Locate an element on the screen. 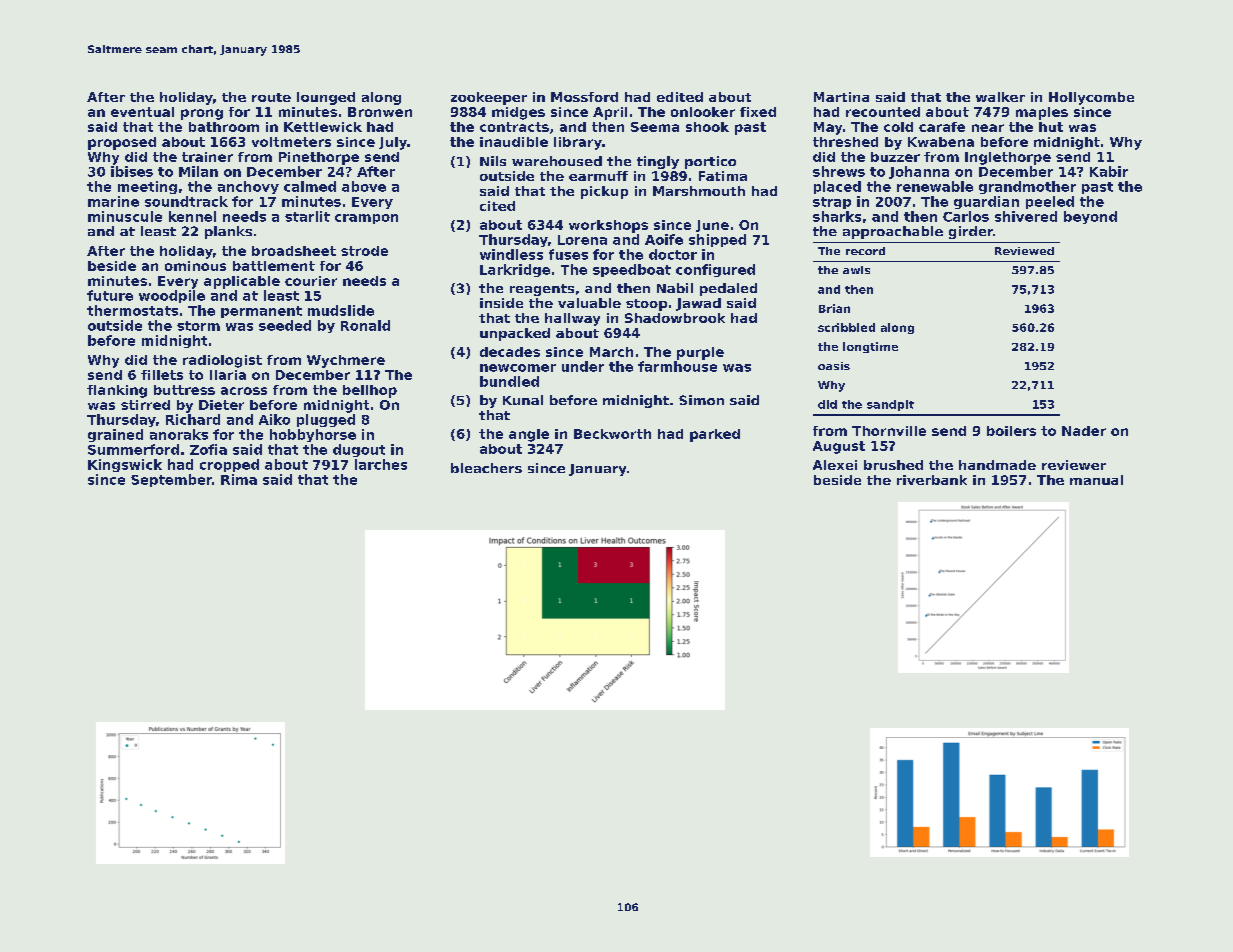 The width and height of the screenshot is (1233, 952). route is located at coordinates (271, 97).
